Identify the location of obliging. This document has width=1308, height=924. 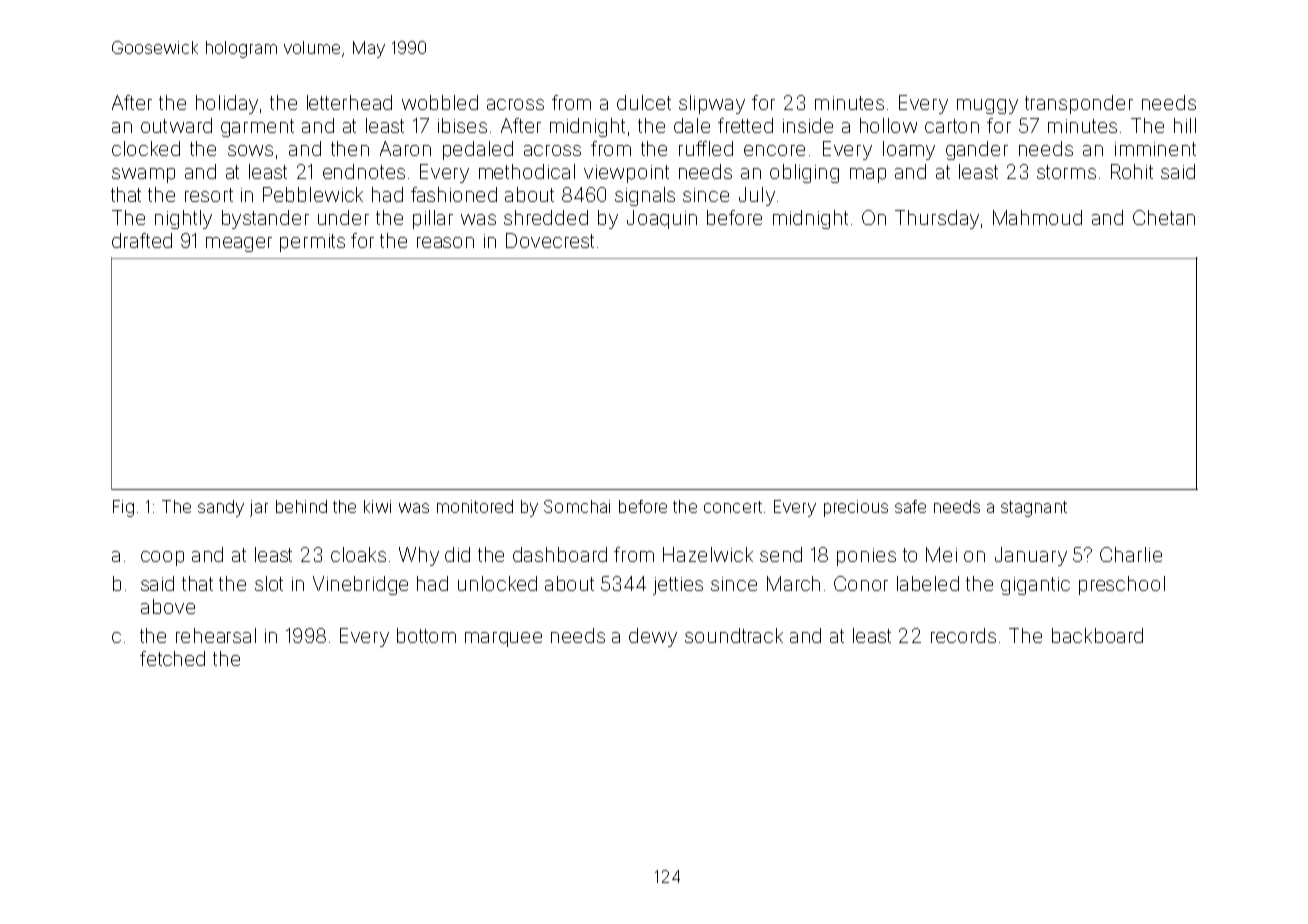
(804, 173).
